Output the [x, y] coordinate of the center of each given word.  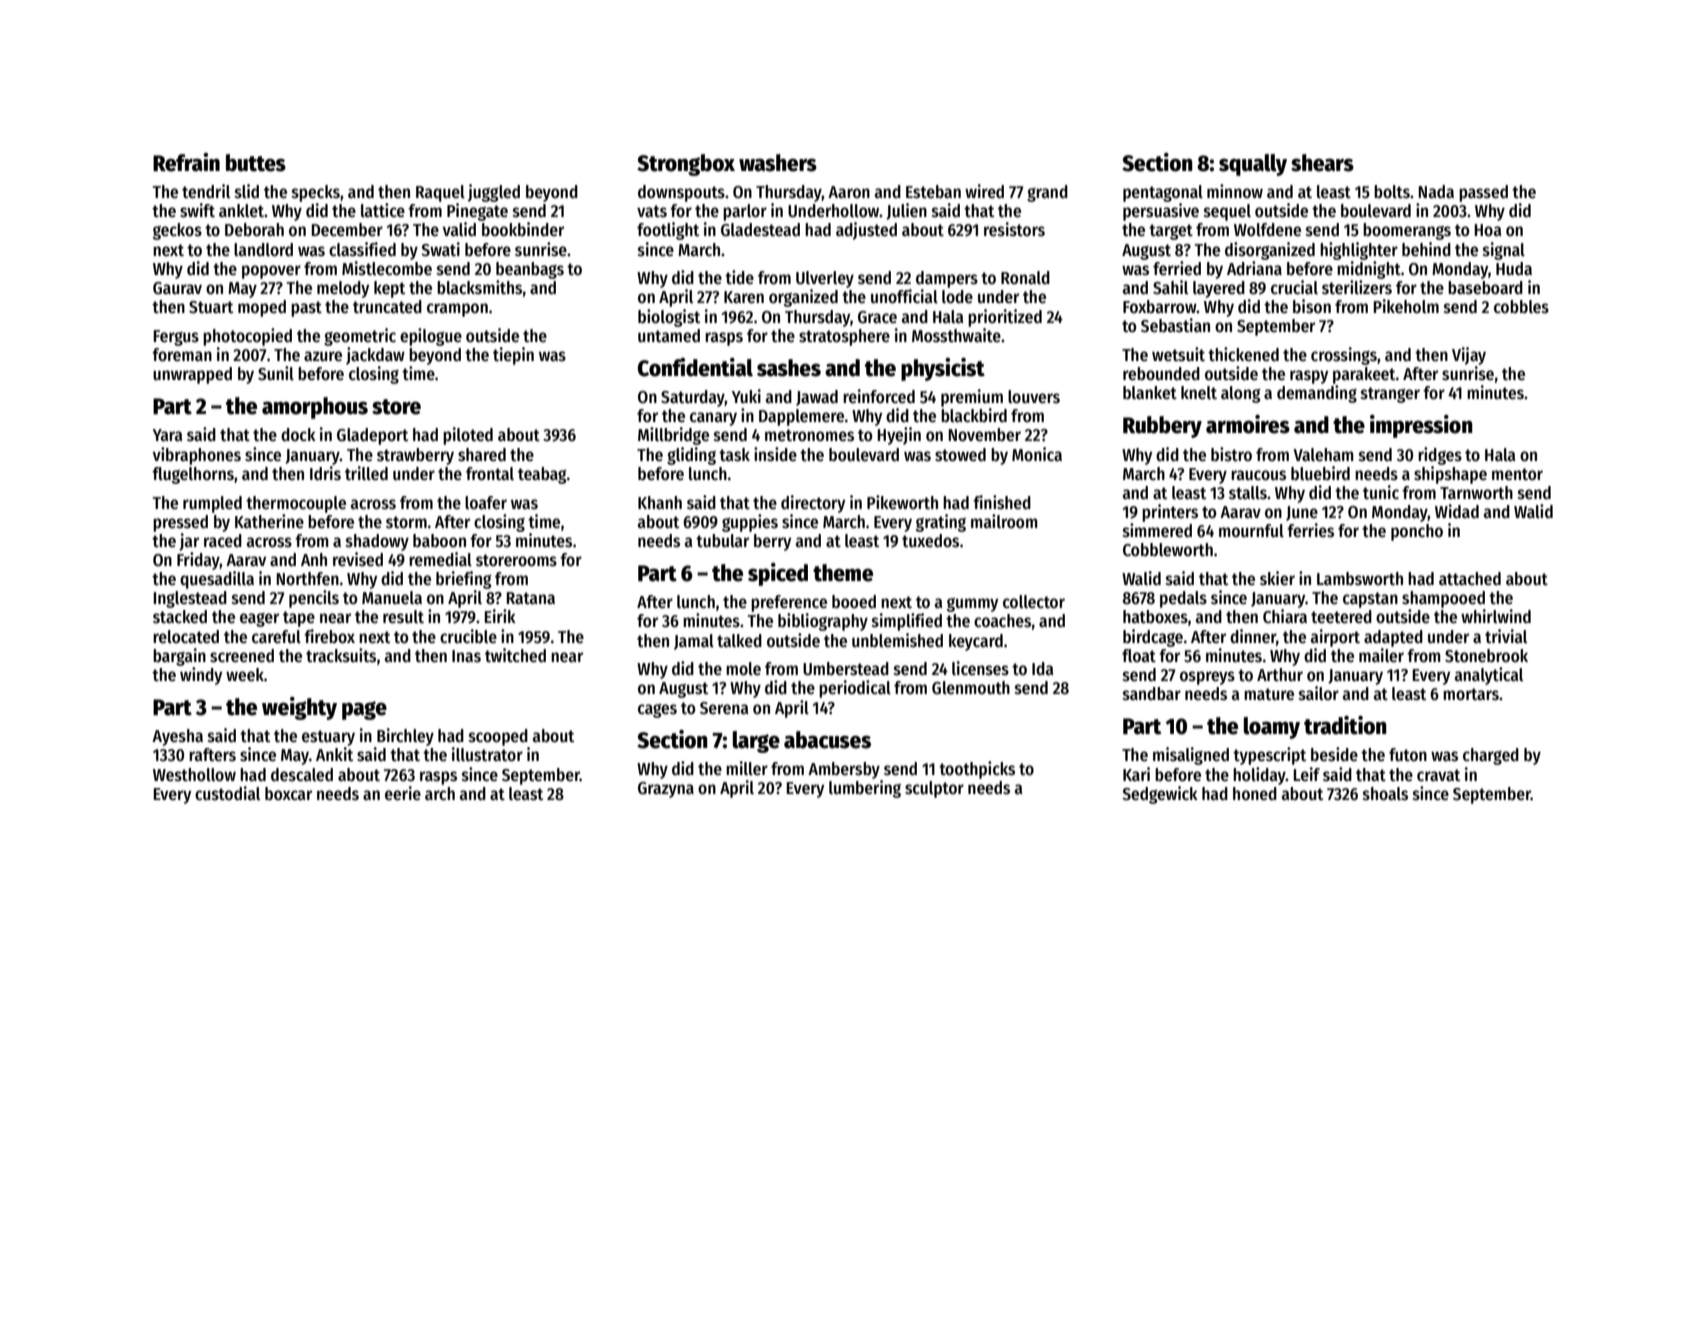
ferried [1177, 268]
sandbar [1152, 694]
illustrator [487, 754]
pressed [180, 523]
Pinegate [477, 212]
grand [1047, 193]
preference [789, 603]
